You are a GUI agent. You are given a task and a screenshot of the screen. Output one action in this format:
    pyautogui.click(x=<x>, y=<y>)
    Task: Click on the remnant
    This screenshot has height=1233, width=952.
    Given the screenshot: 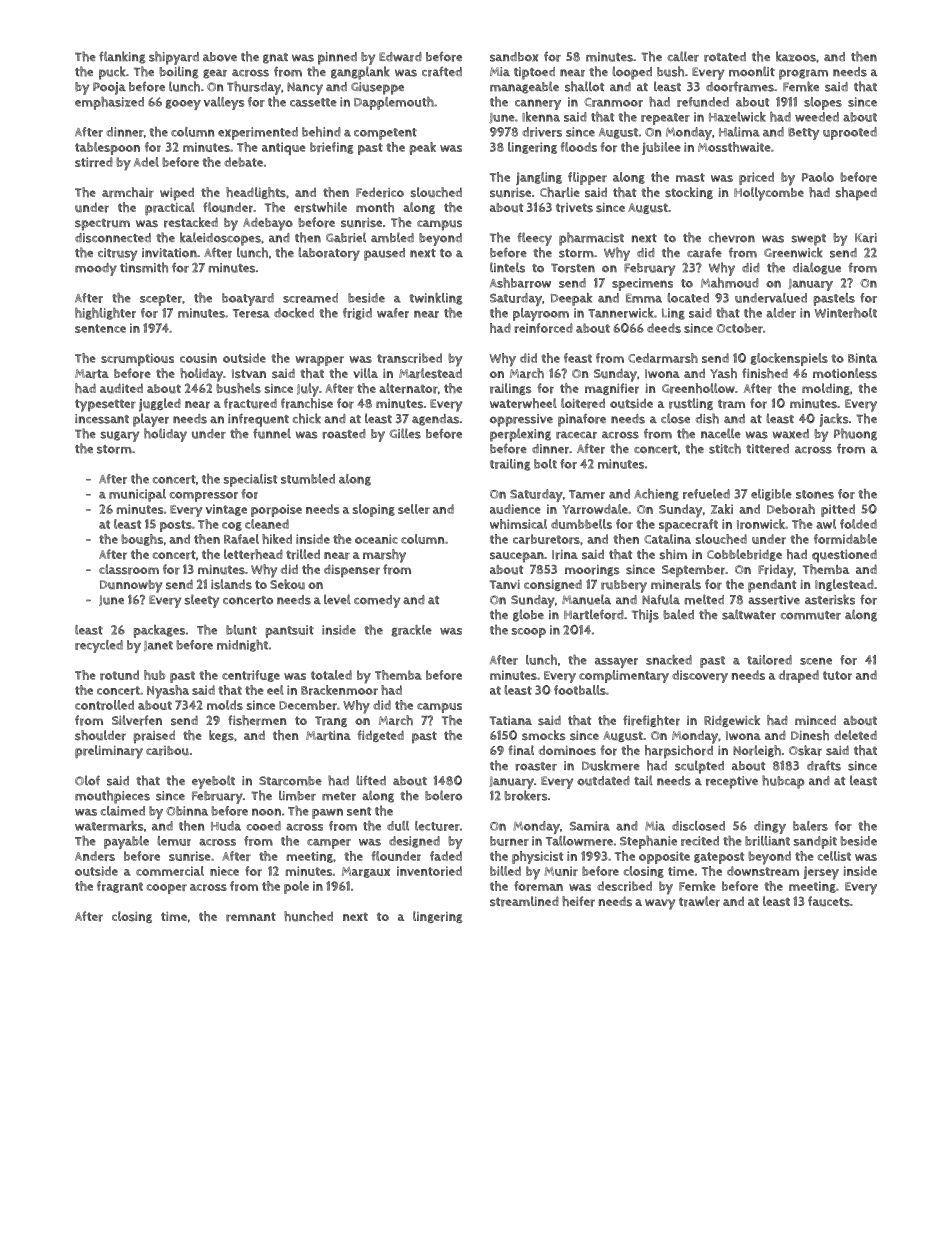 What is the action you would take?
    pyautogui.click(x=251, y=917)
